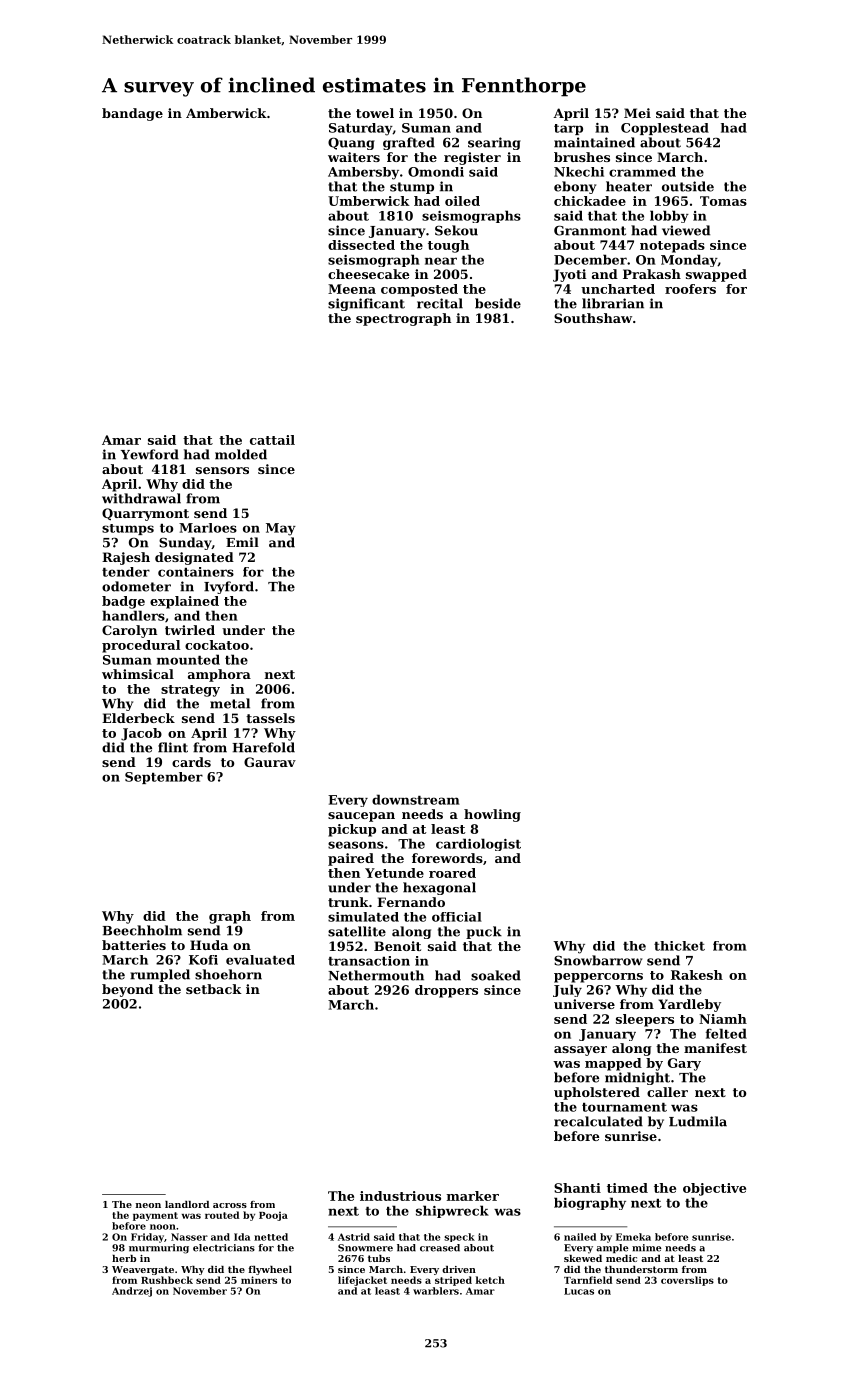  I want to click on cheesecake, so click(368, 274).
